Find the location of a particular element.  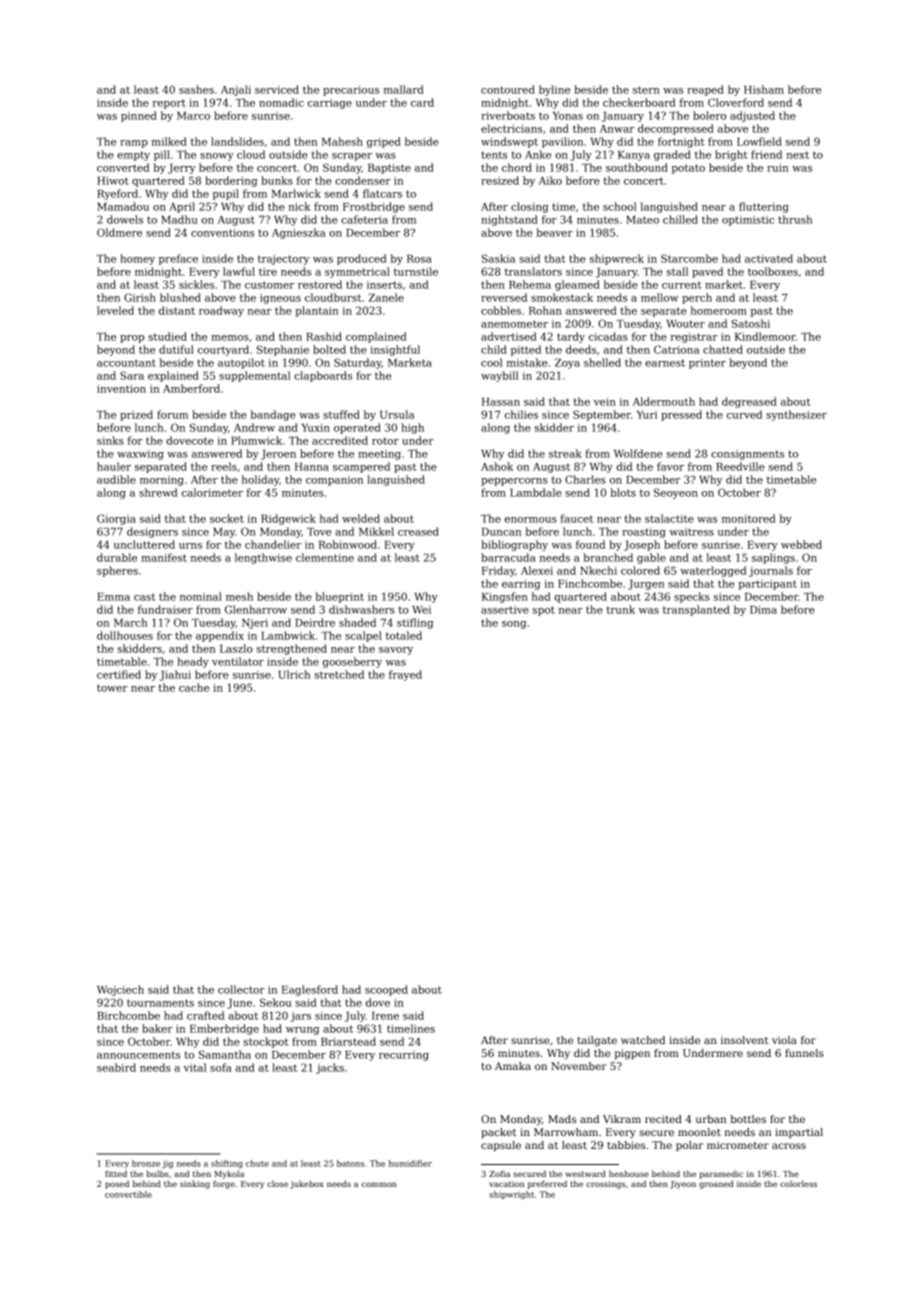

insightful is located at coordinates (395, 350).
